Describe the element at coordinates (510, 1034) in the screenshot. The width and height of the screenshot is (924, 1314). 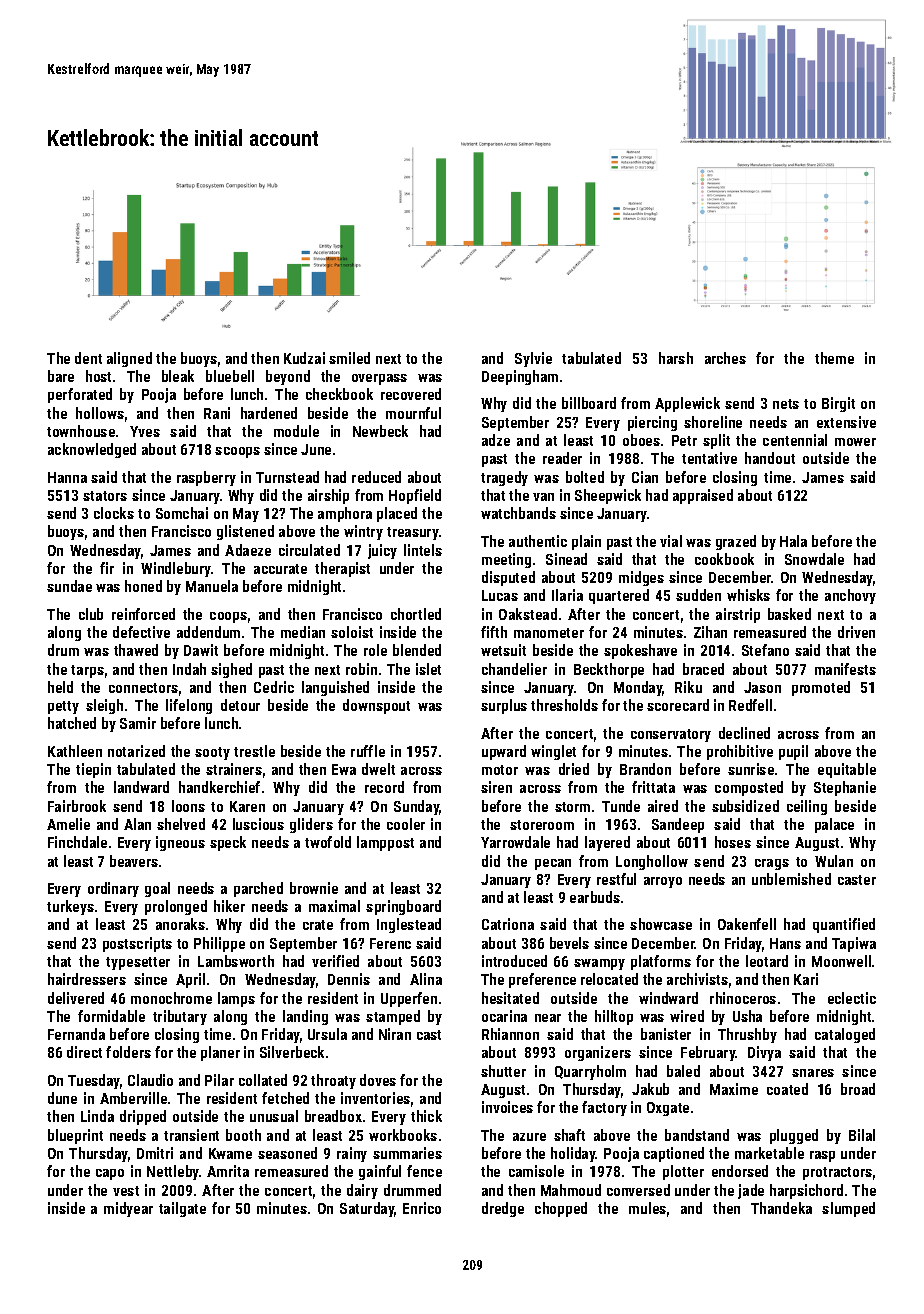
I see `Rhiannon` at that location.
